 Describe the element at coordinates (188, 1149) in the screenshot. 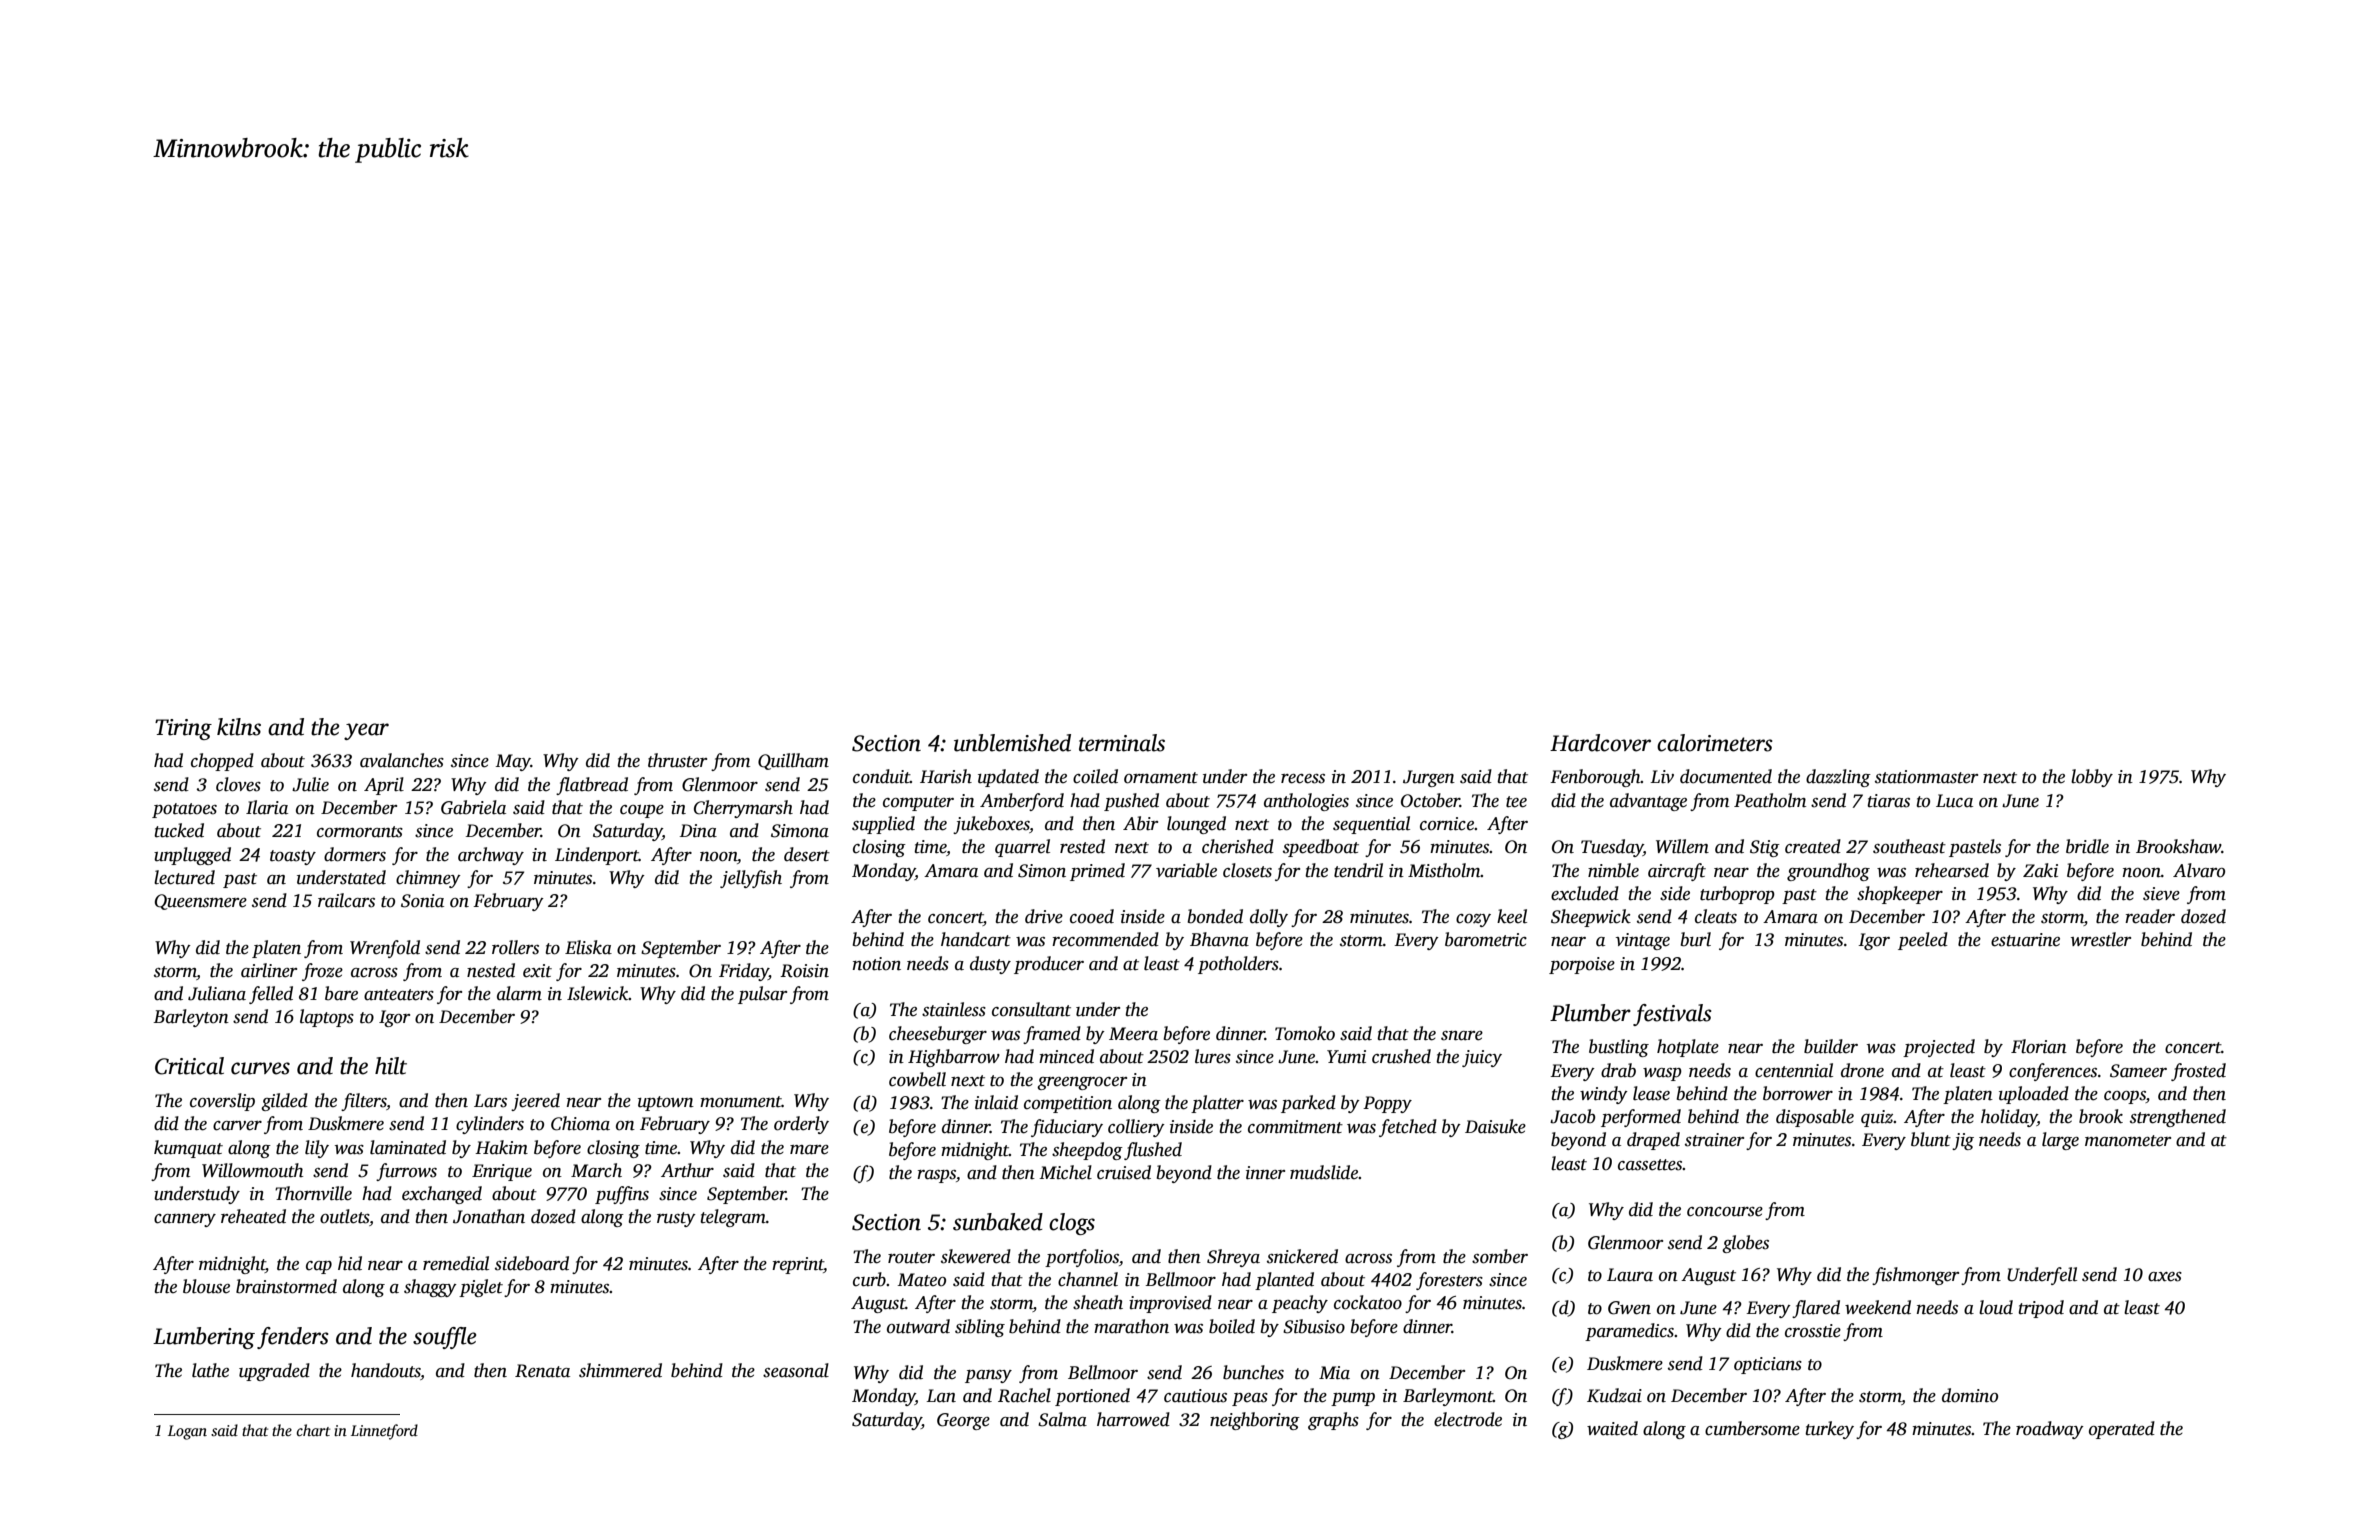

I see `kumquat` at that location.
